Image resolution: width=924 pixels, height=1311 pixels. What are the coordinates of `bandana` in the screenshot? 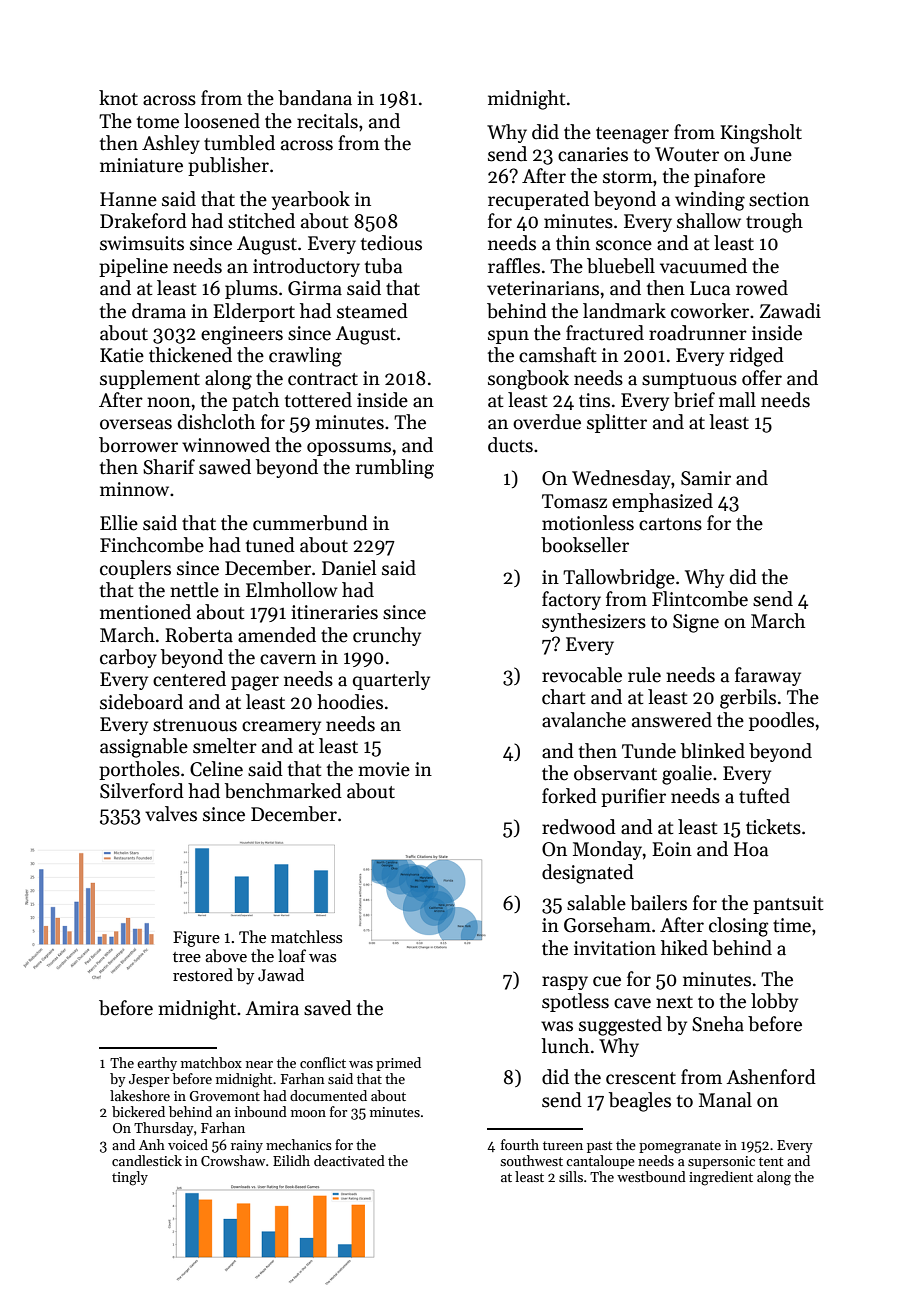 It's located at (315, 98).
